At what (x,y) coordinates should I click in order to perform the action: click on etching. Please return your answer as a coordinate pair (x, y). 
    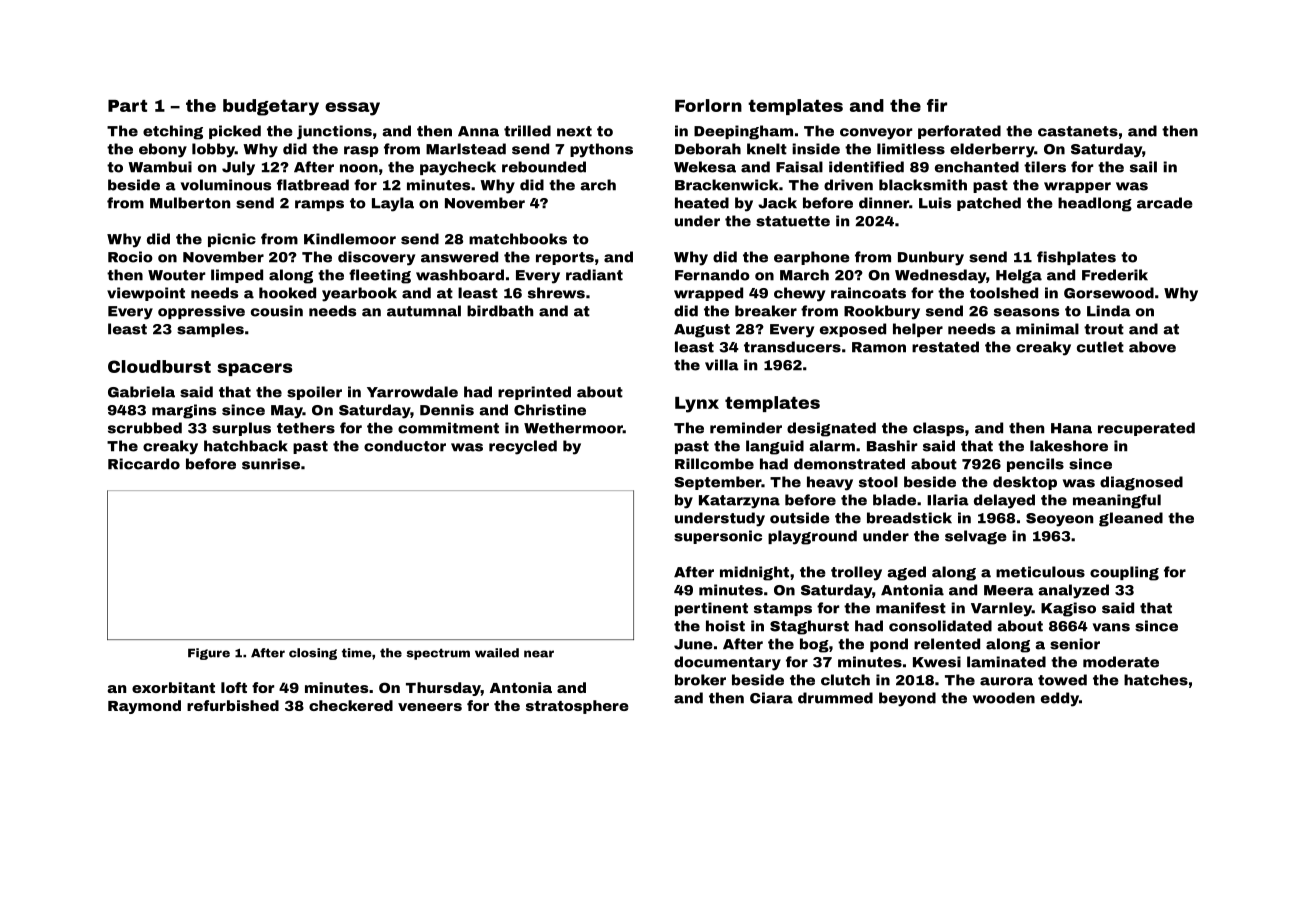
    Looking at the image, I should click on (173, 132).
